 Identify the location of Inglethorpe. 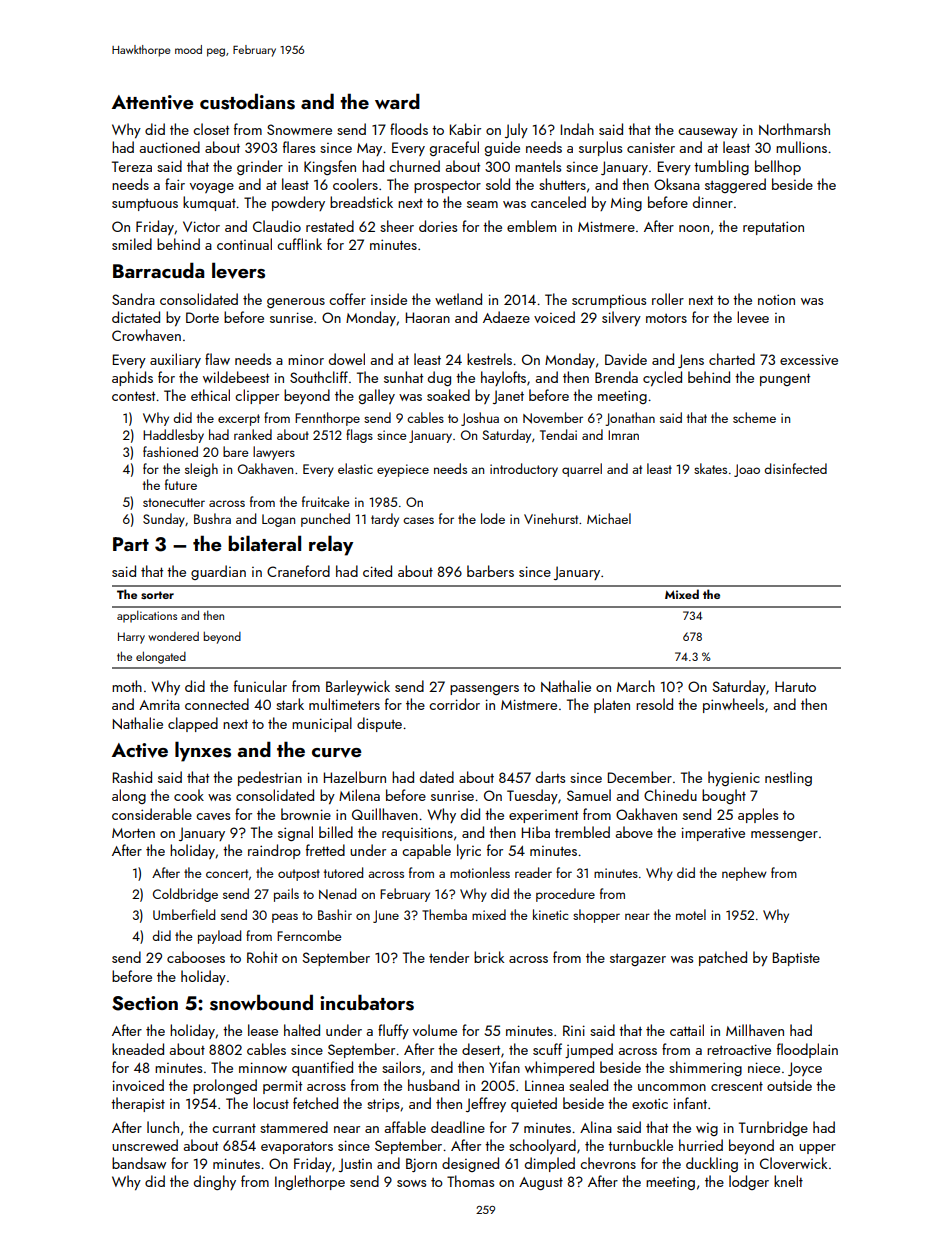
(310, 1182).
